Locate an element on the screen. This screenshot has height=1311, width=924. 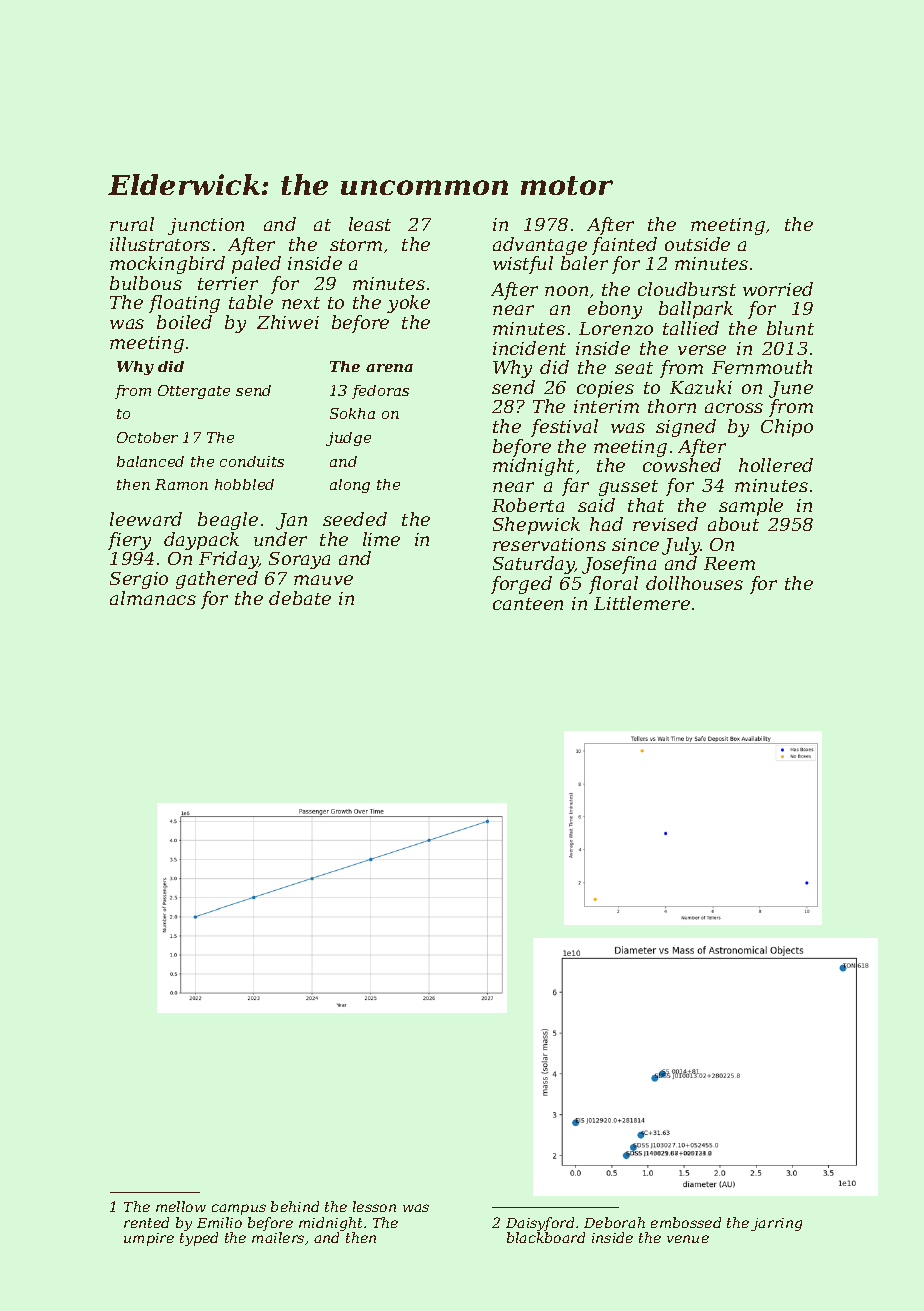
almanacs is located at coordinates (153, 598).
